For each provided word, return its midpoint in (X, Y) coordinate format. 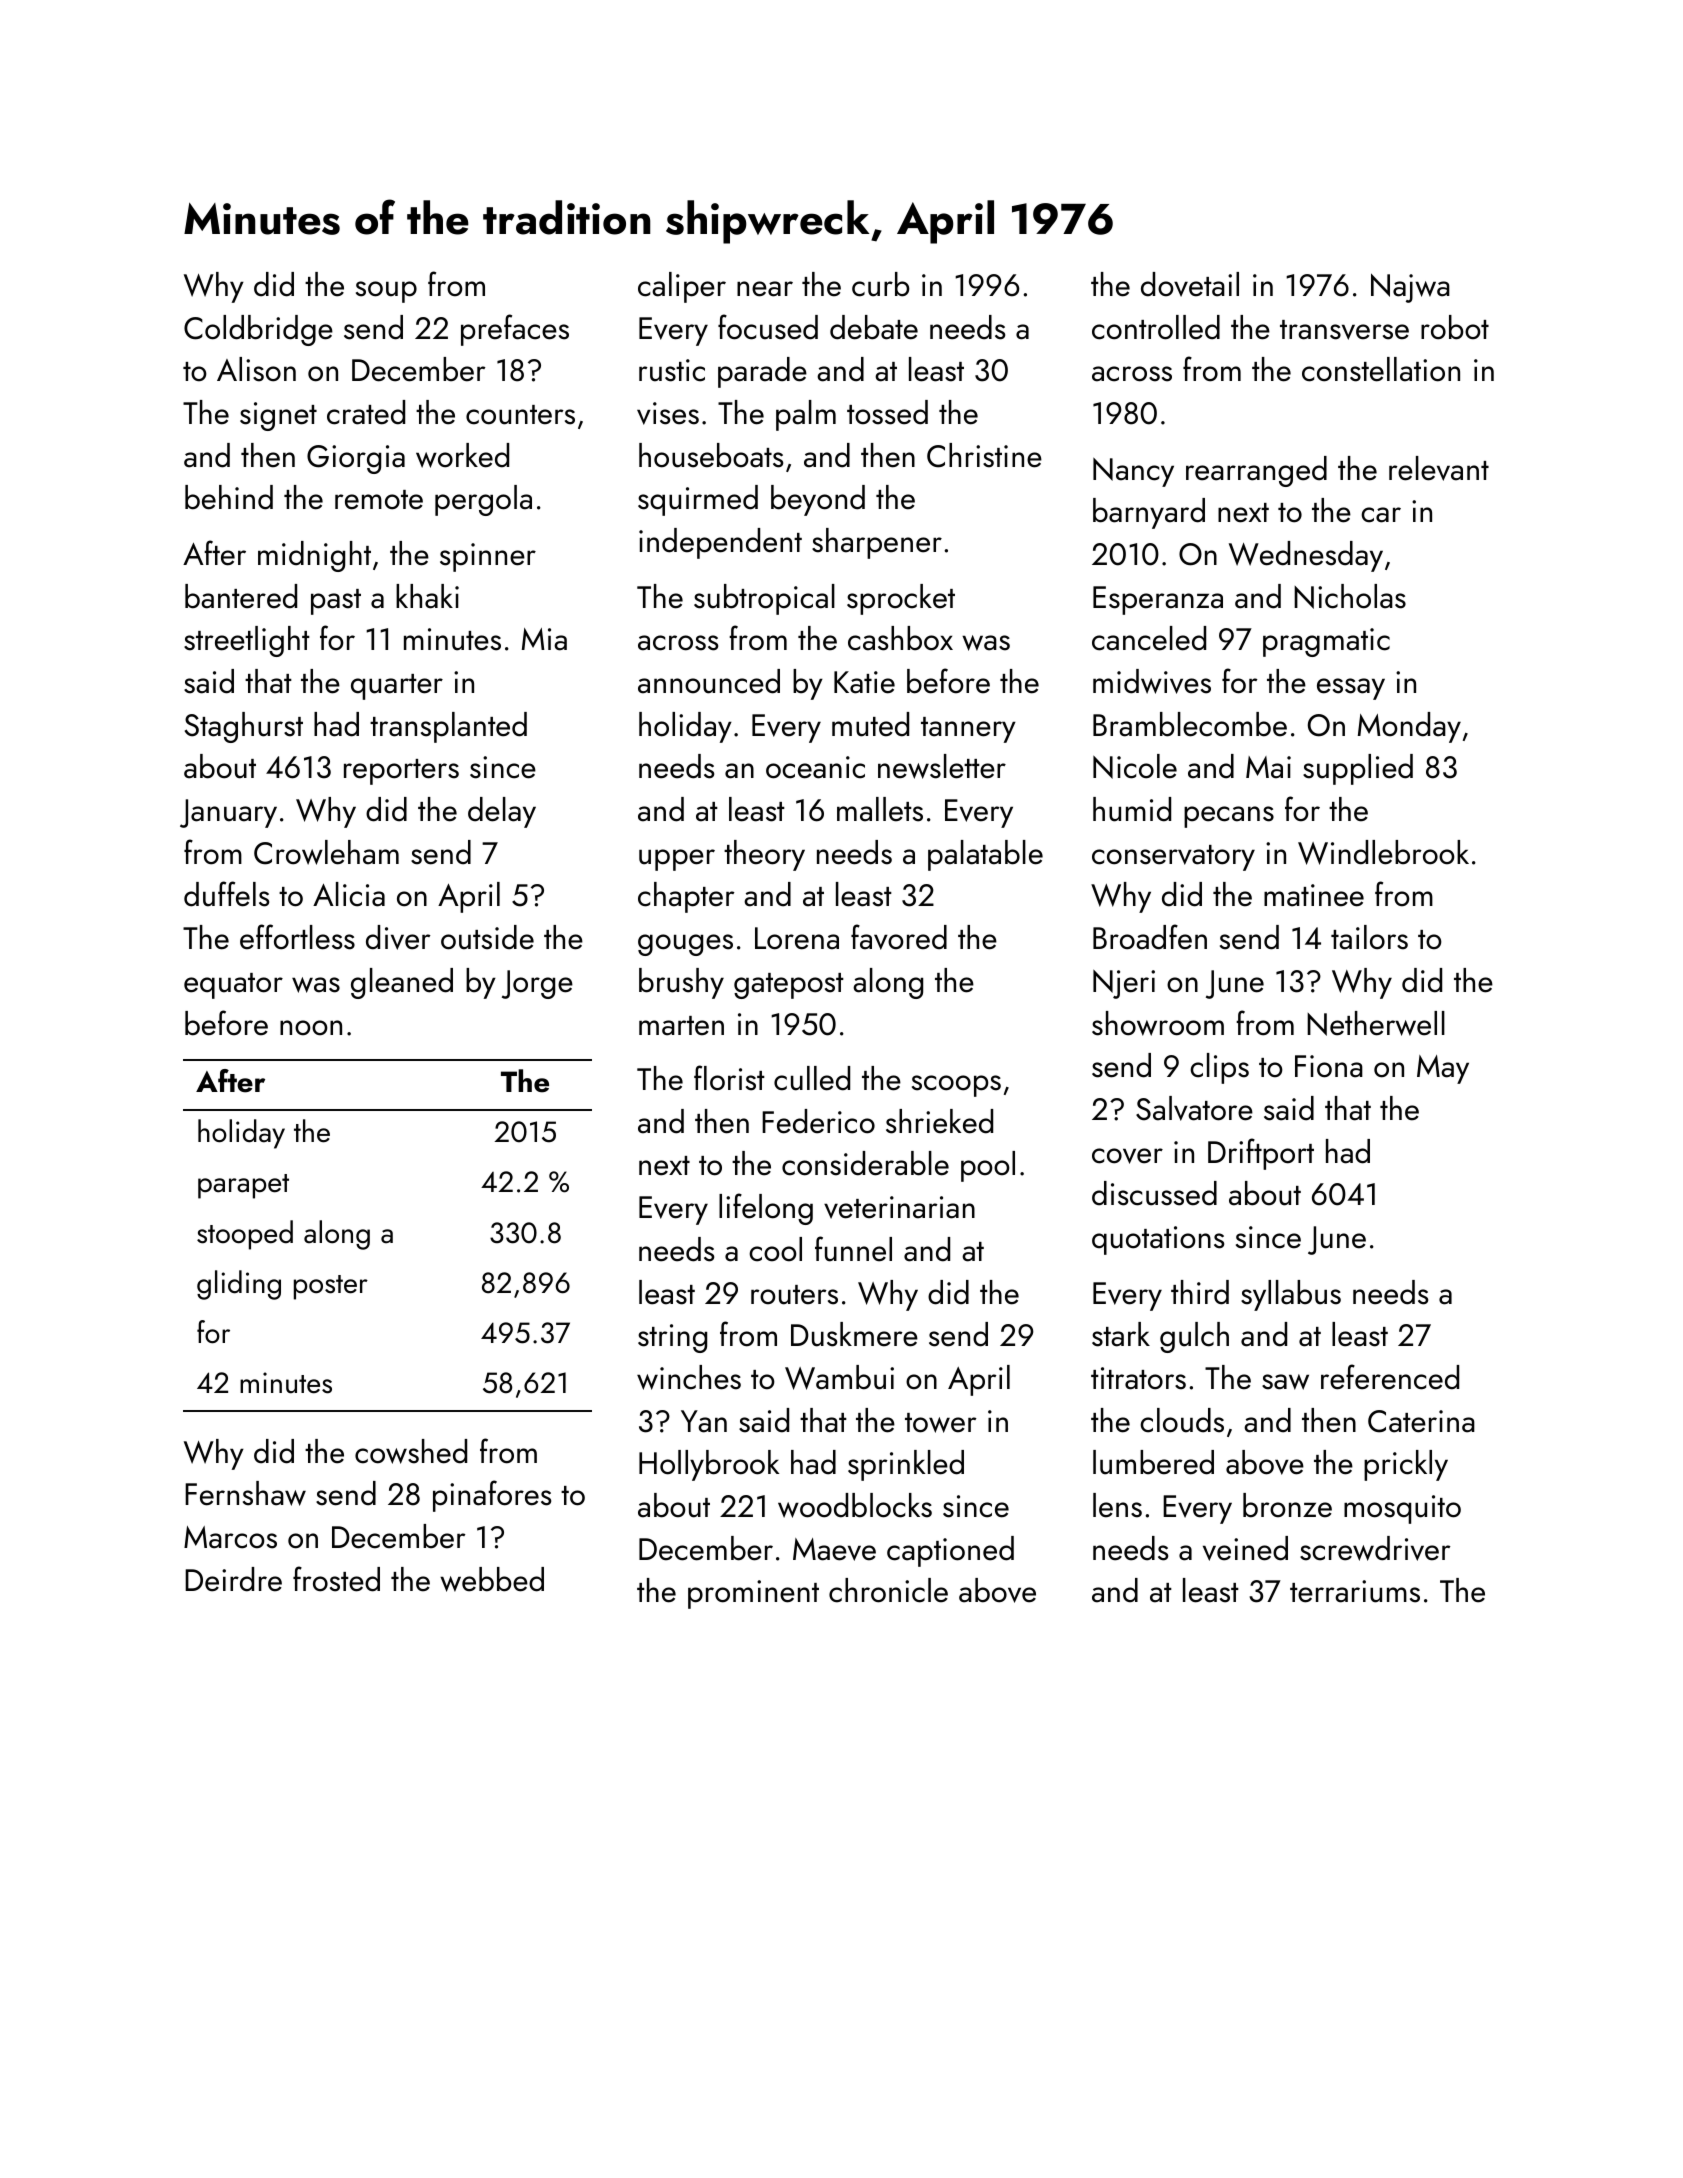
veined (1245, 1548)
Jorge (537, 984)
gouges (685, 945)
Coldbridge (258, 330)
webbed (492, 1579)
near (765, 289)
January (228, 813)
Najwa (1410, 288)
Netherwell (1376, 1023)
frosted (336, 1579)
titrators (1138, 1378)
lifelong (766, 1209)
